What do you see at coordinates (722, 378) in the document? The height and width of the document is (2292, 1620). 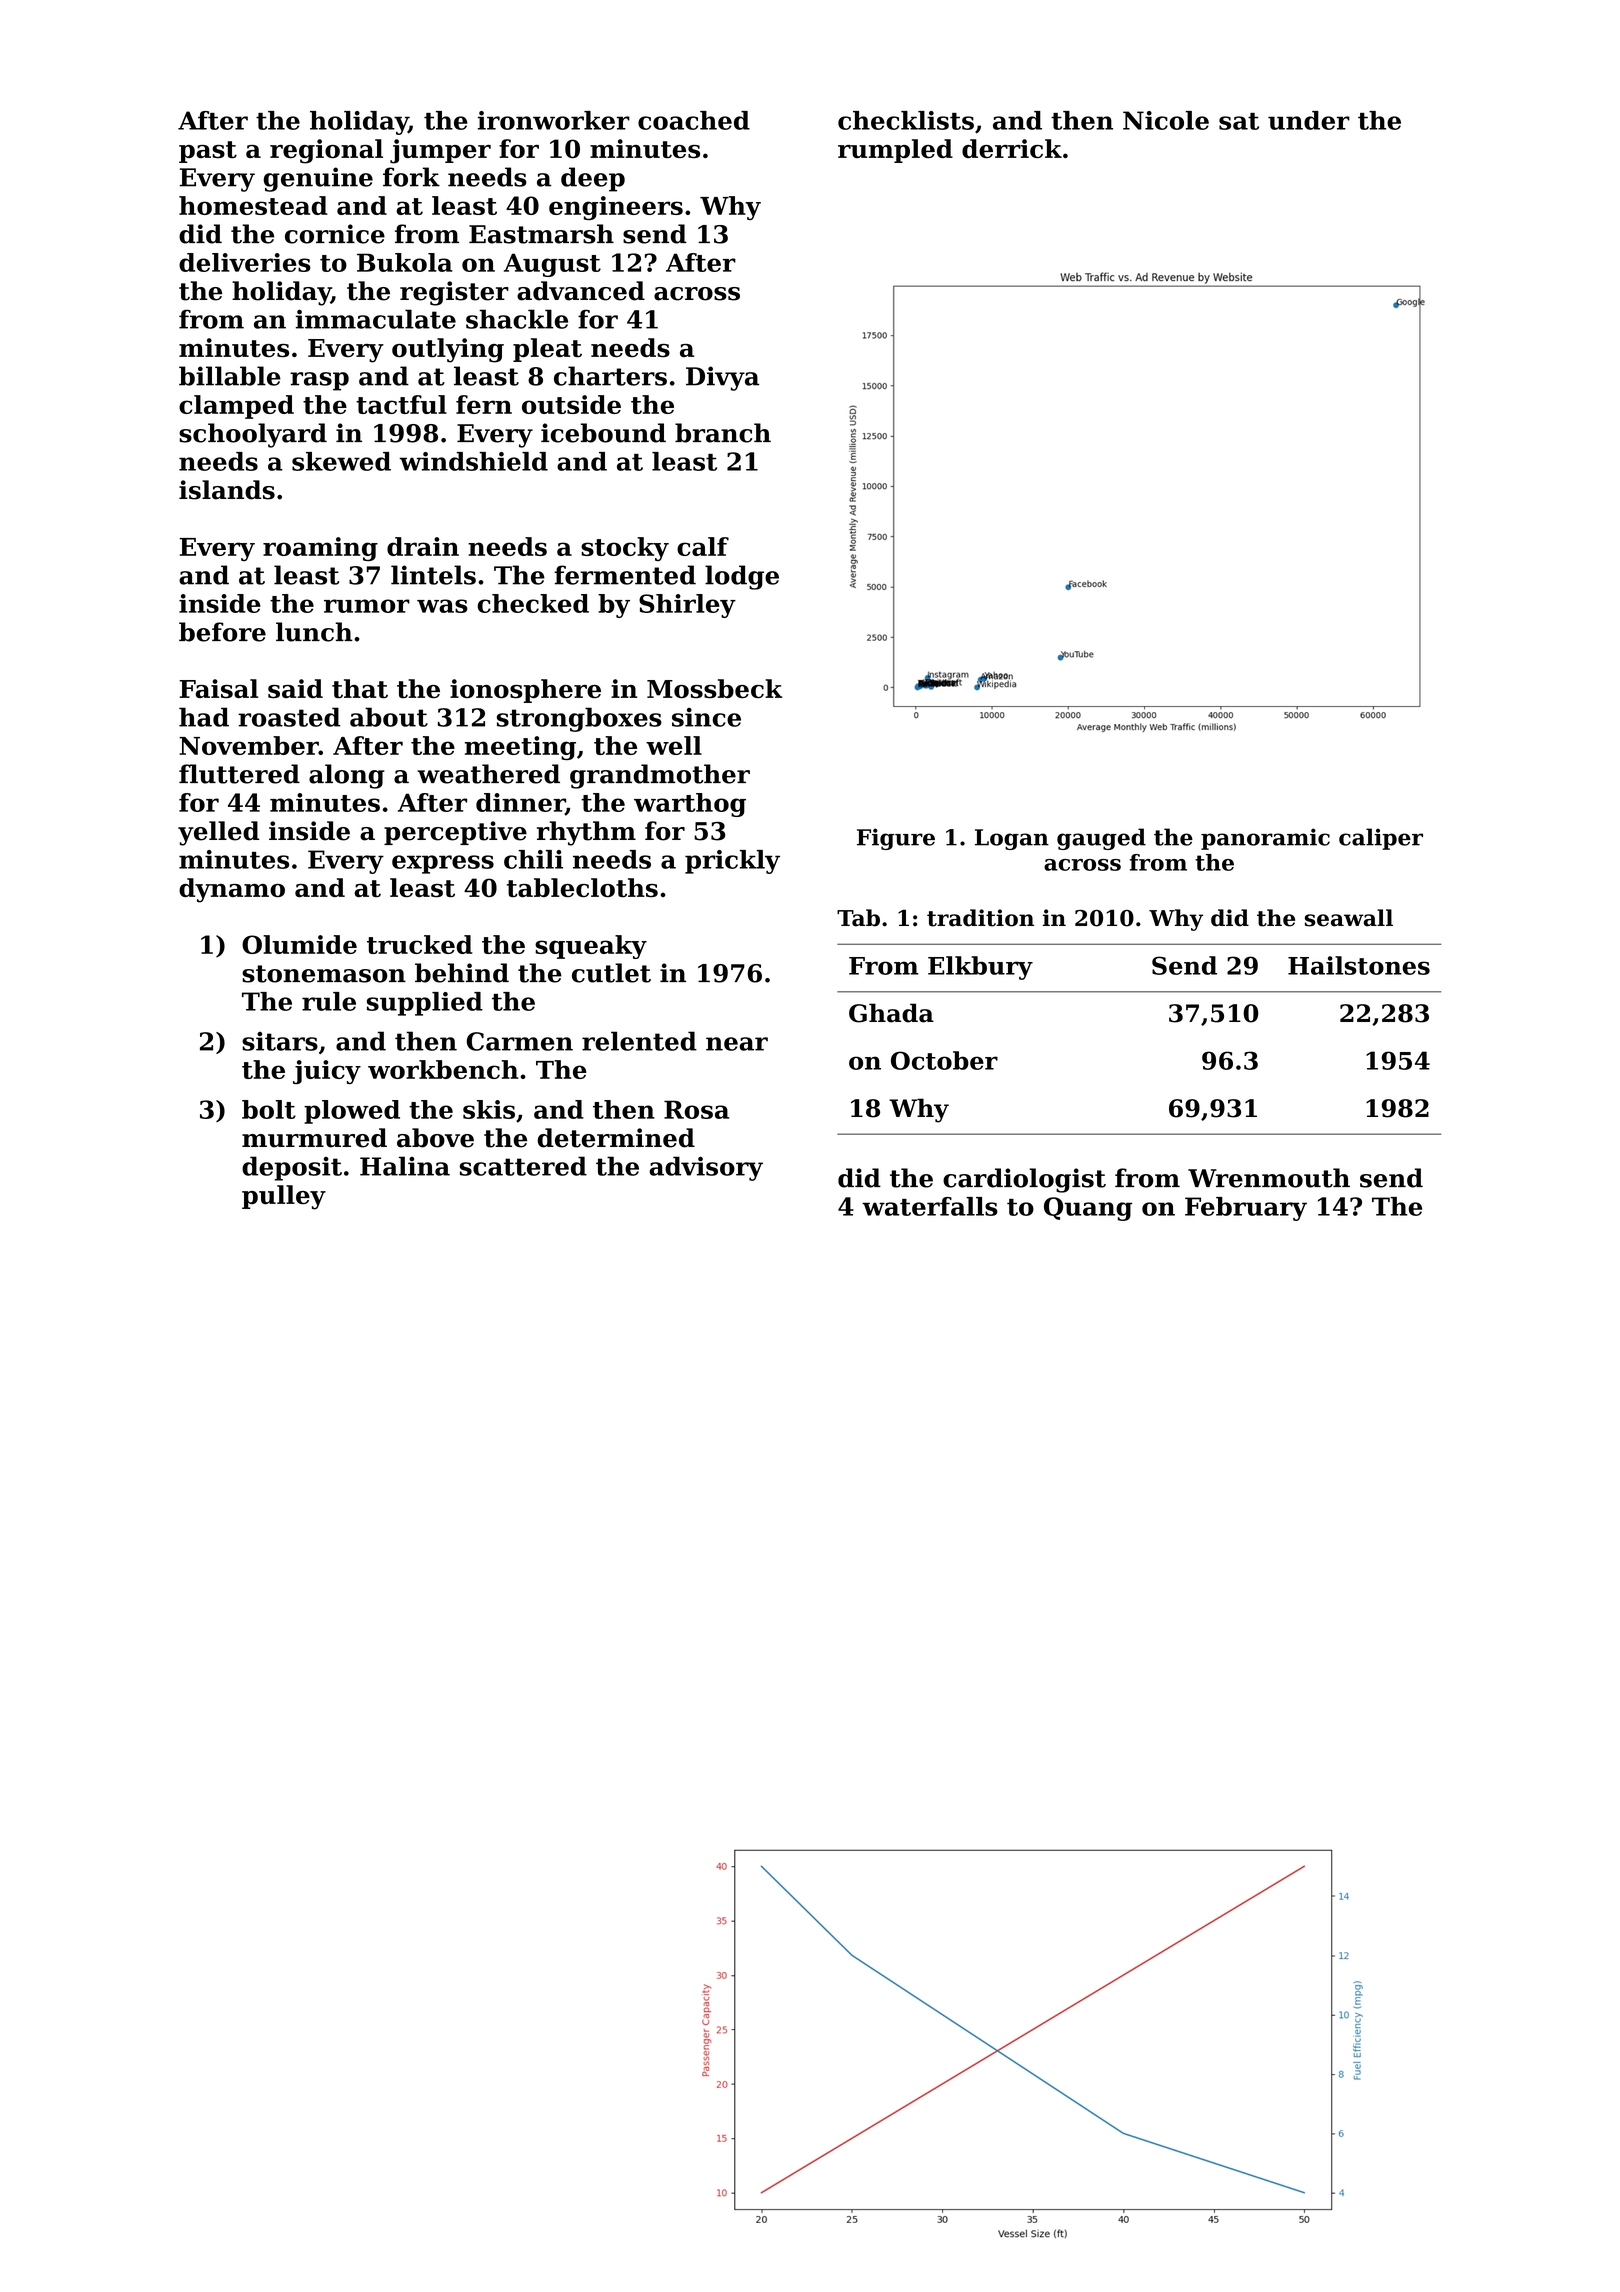 I see `Divya` at bounding box center [722, 378].
